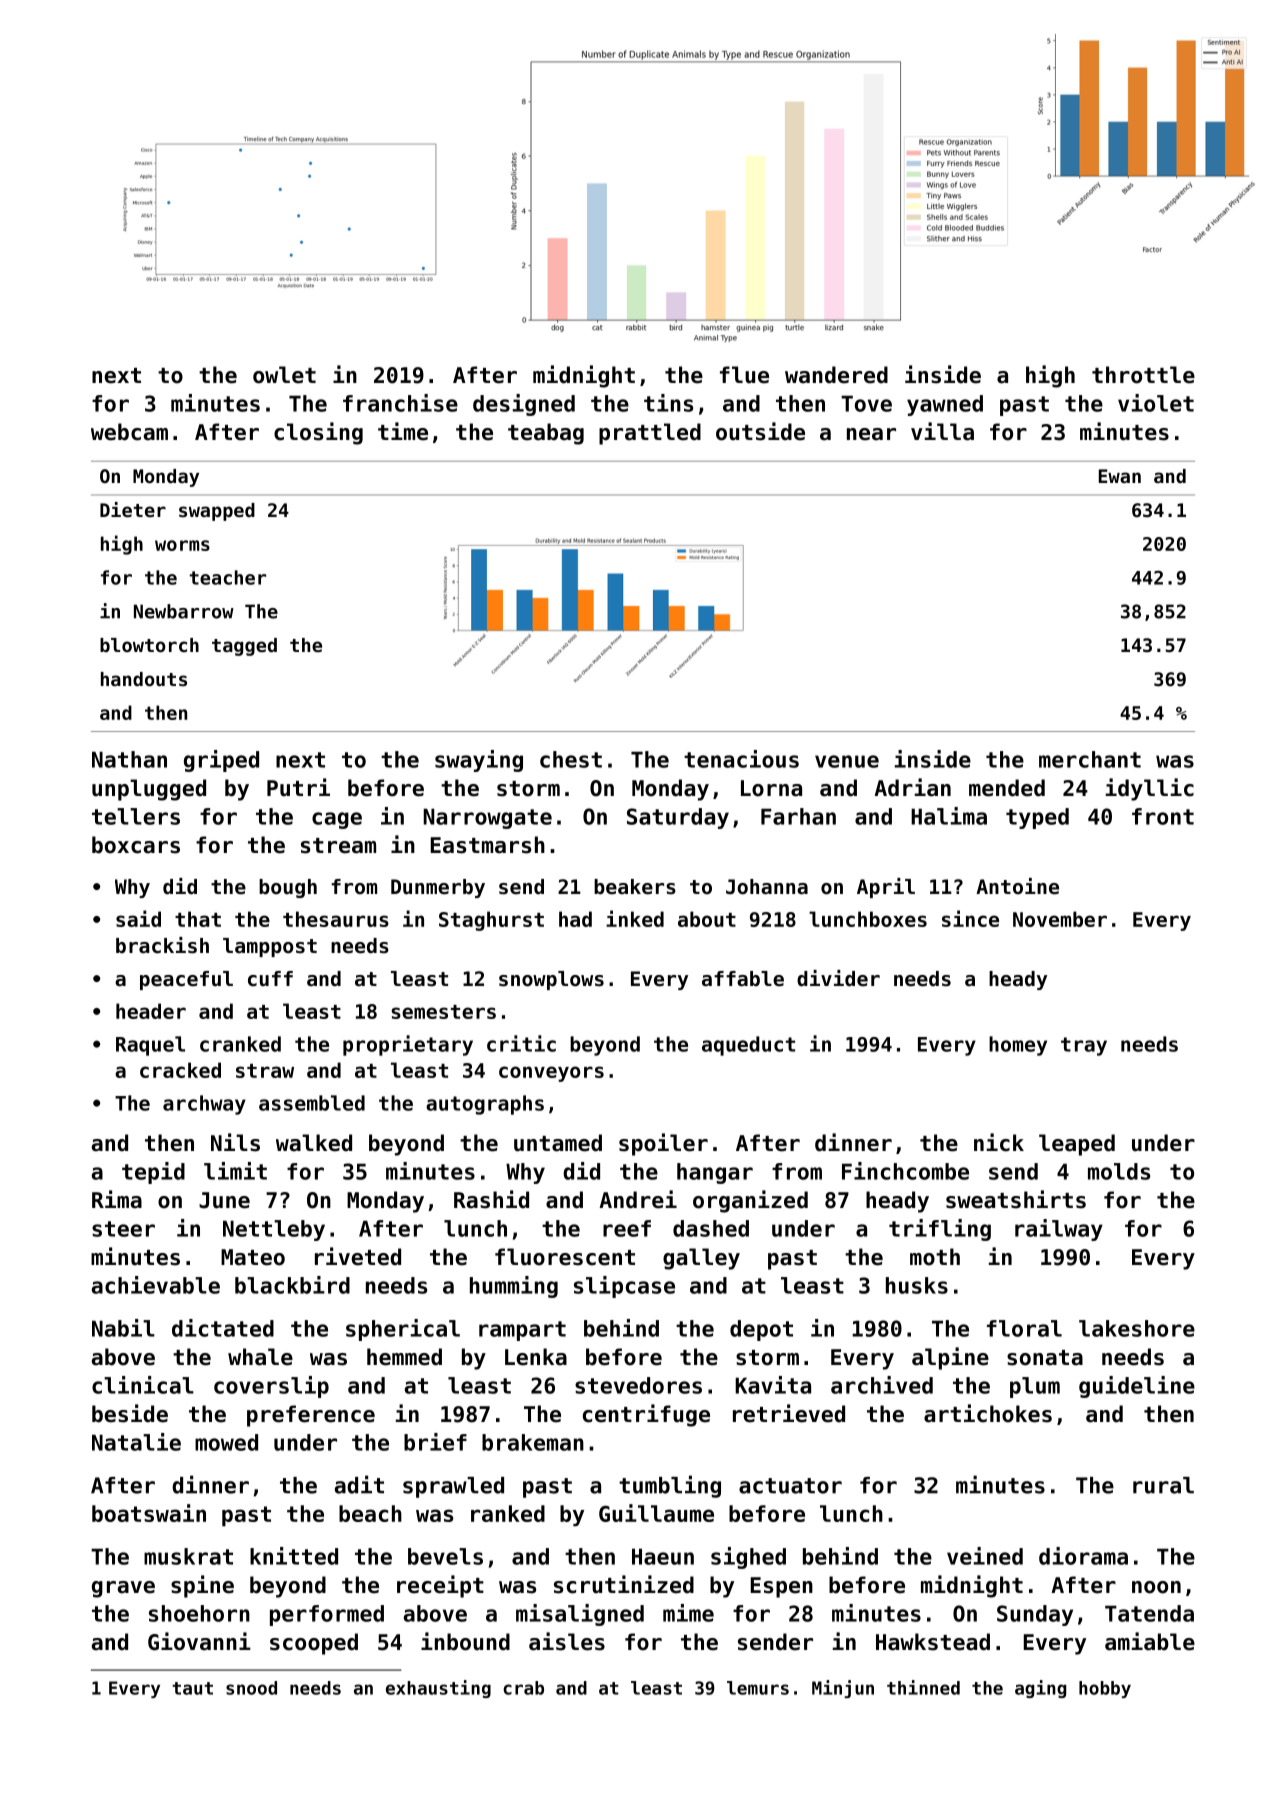 This document has width=1286, height=1819. What do you see at coordinates (847, 761) in the document?
I see `venue` at bounding box center [847, 761].
